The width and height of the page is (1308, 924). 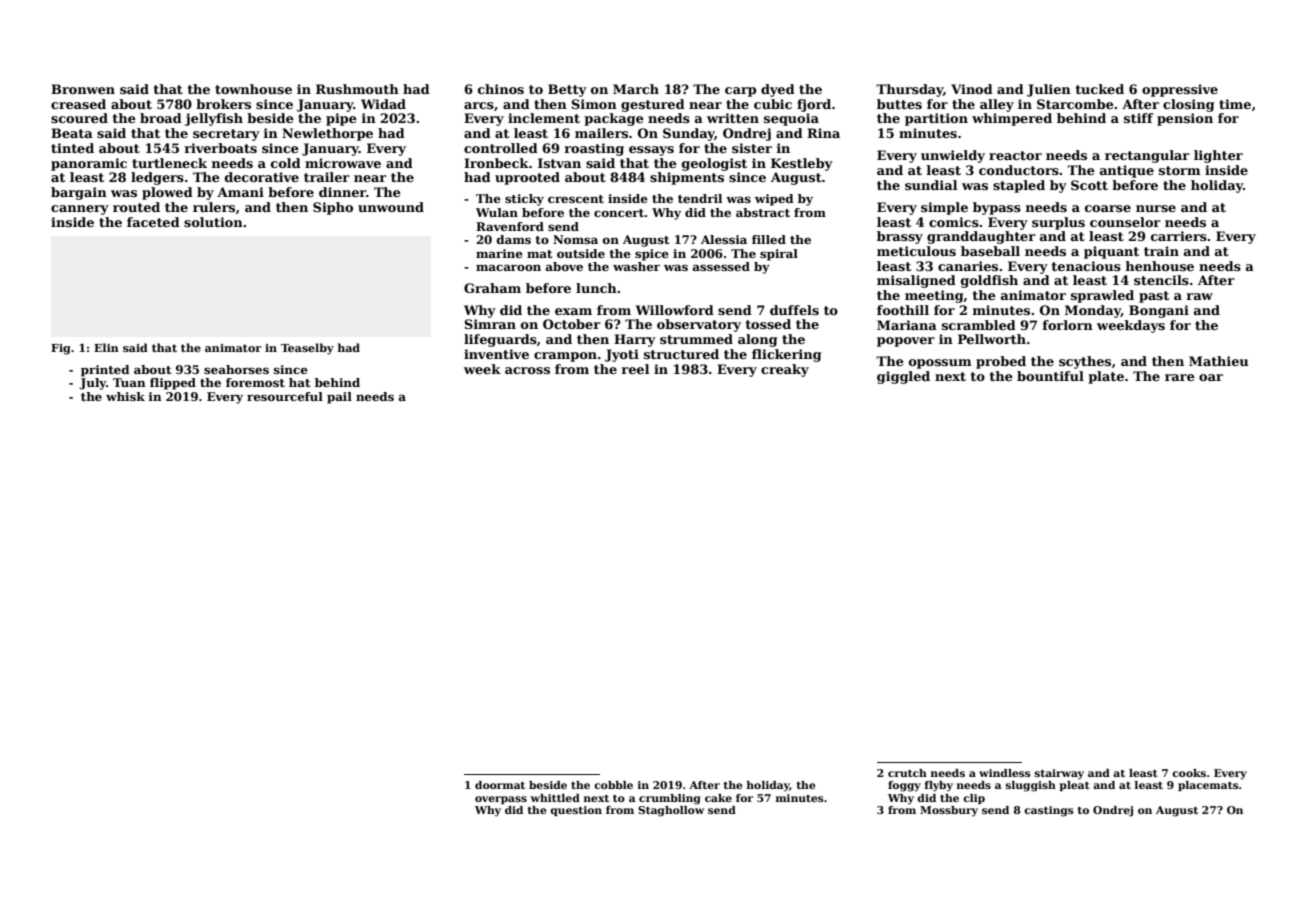 I want to click on overpass, so click(x=501, y=800).
